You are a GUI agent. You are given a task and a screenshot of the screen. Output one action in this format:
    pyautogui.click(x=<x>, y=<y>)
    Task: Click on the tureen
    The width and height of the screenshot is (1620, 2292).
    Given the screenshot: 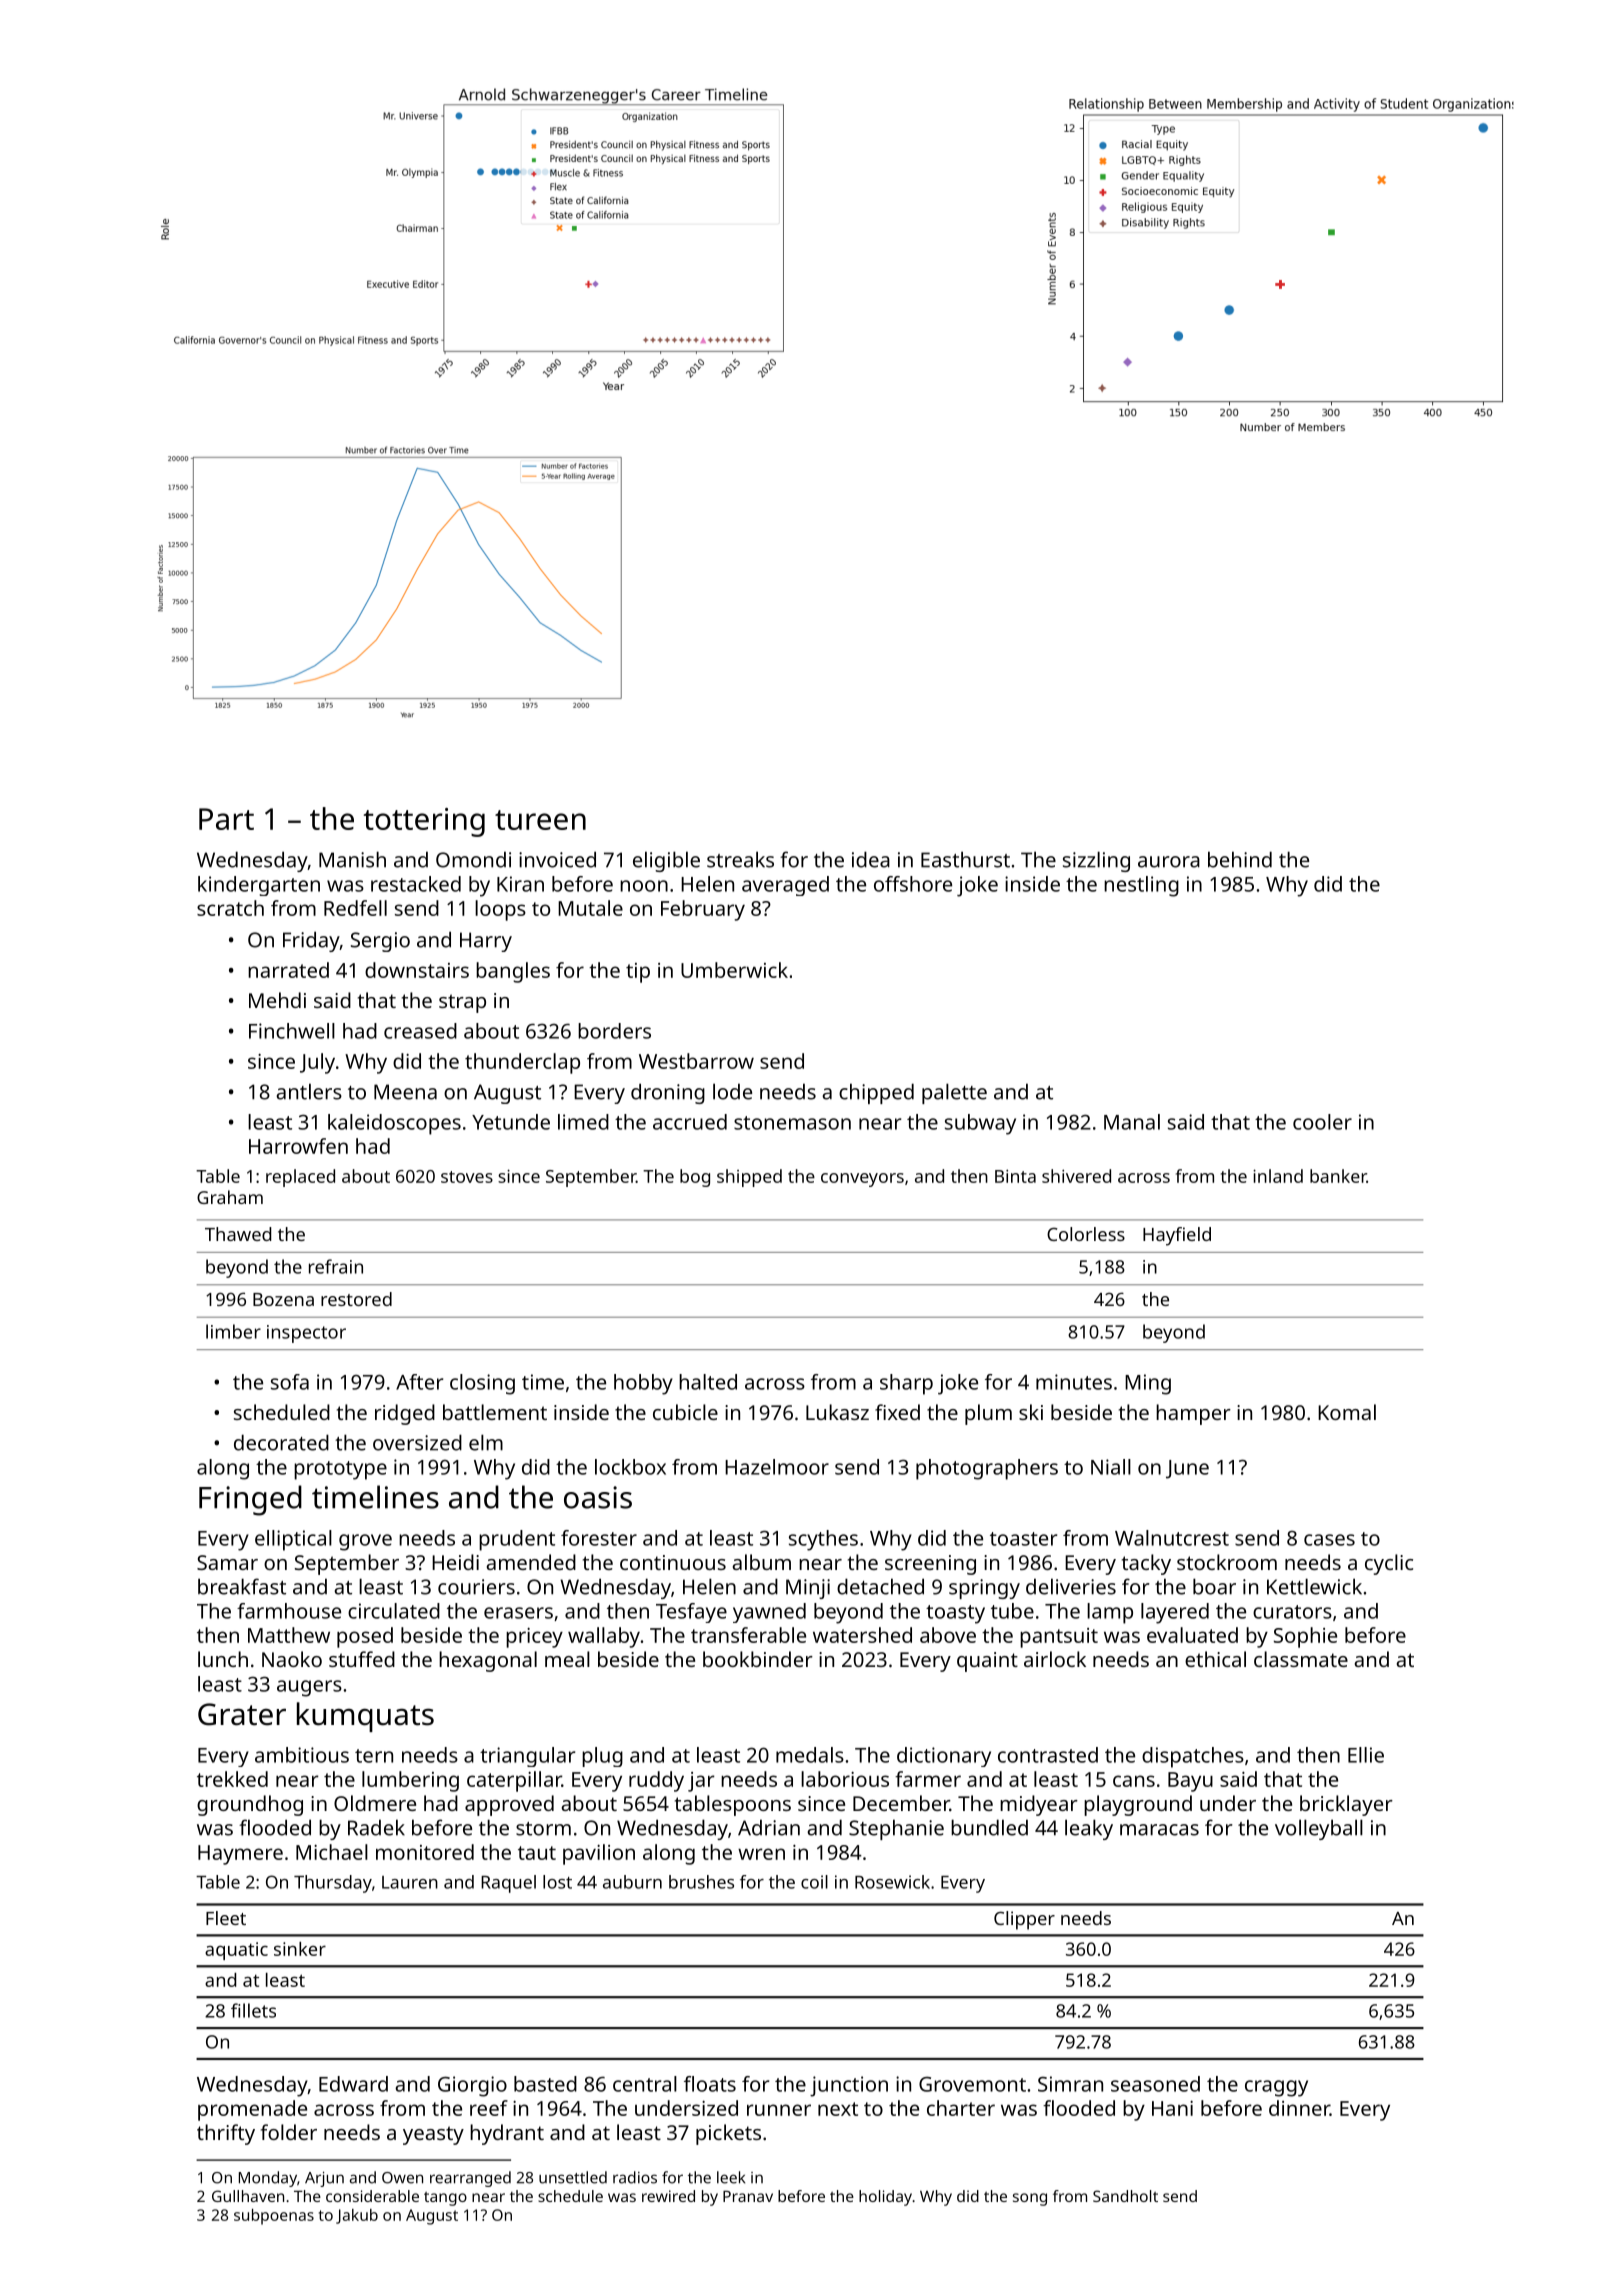 What is the action you would take?
    pyautogui.click(x=540, y=820)
